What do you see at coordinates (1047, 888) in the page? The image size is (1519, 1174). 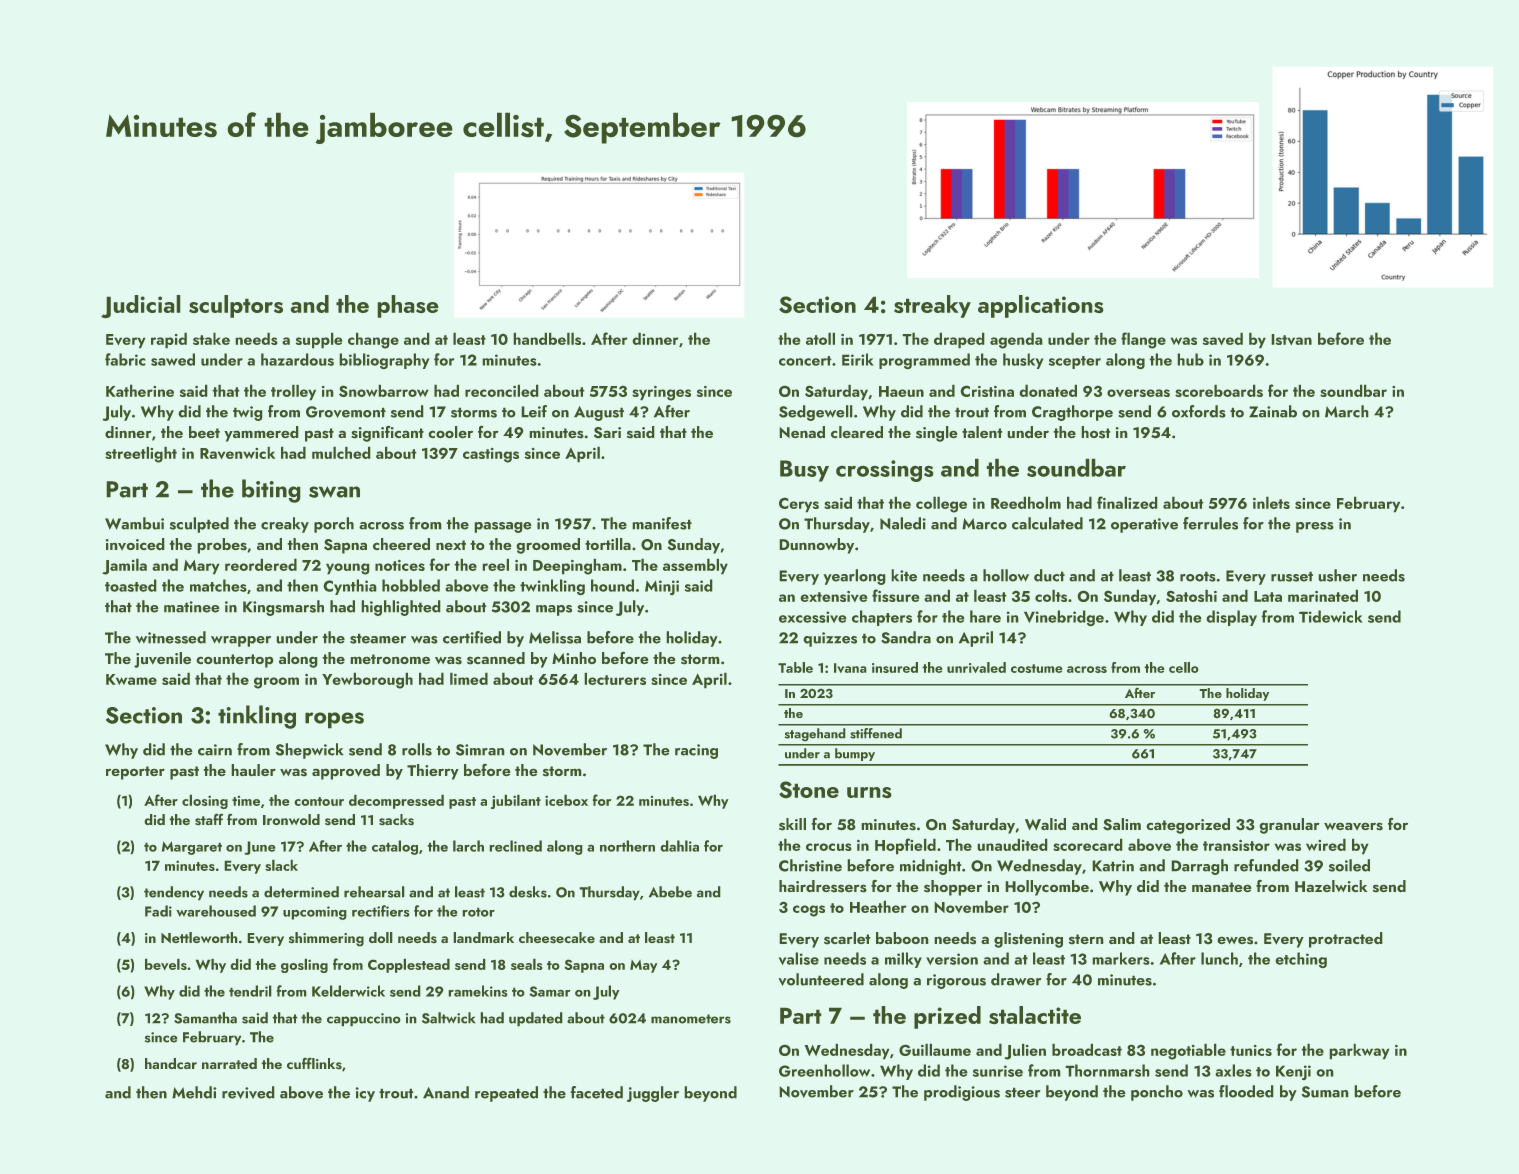 I see `Hollycombe` at bounding box center [1047, 888].
